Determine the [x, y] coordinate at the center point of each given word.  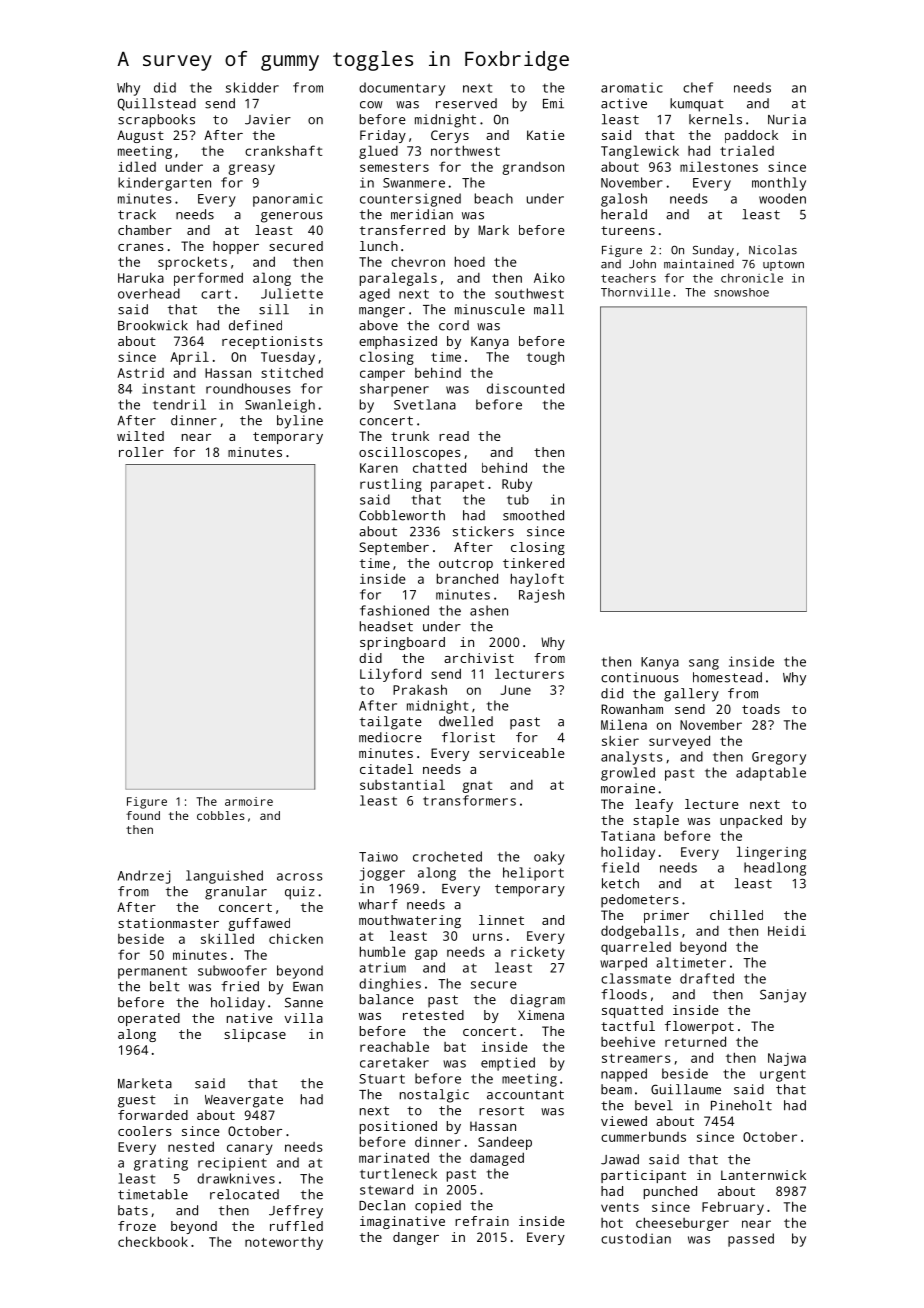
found [143, 815]
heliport [533, 874]
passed [751, 1240]
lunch [379, 246]
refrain [482, 1221]
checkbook [153, 1241]
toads [761, 709]
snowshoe [741, 292]
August [140, 136]
